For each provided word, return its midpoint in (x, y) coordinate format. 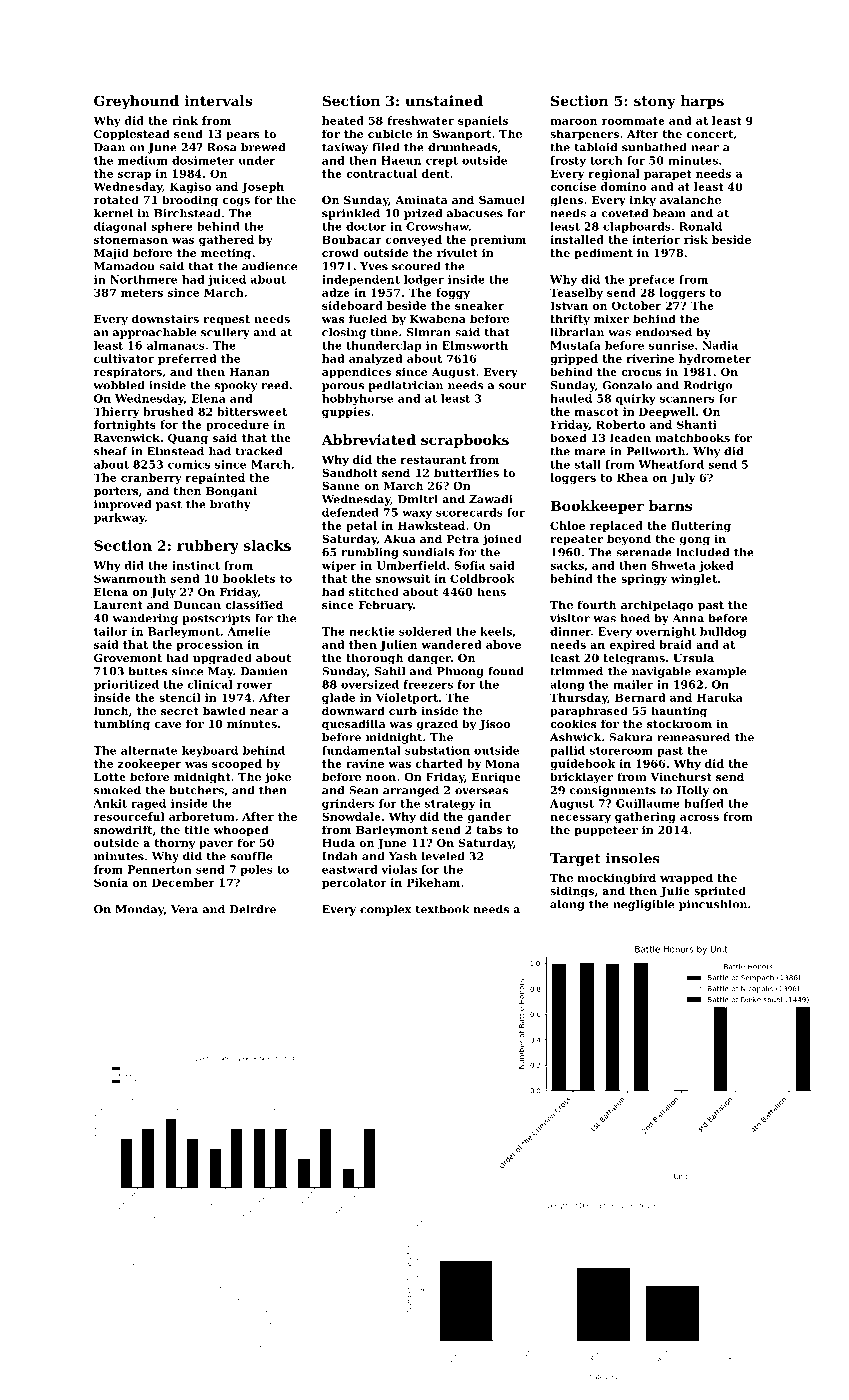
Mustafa (575, 345)
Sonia (111, 882)
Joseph (263, 187)
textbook (443, 909)
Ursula (693, 657)
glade (338, 698)
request (226, 320)
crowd (340, 252)
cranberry (151, 478)
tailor (111, 631)
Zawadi (491, 499)
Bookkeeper (597, 507)
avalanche (690, 199)
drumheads (462, 147)
